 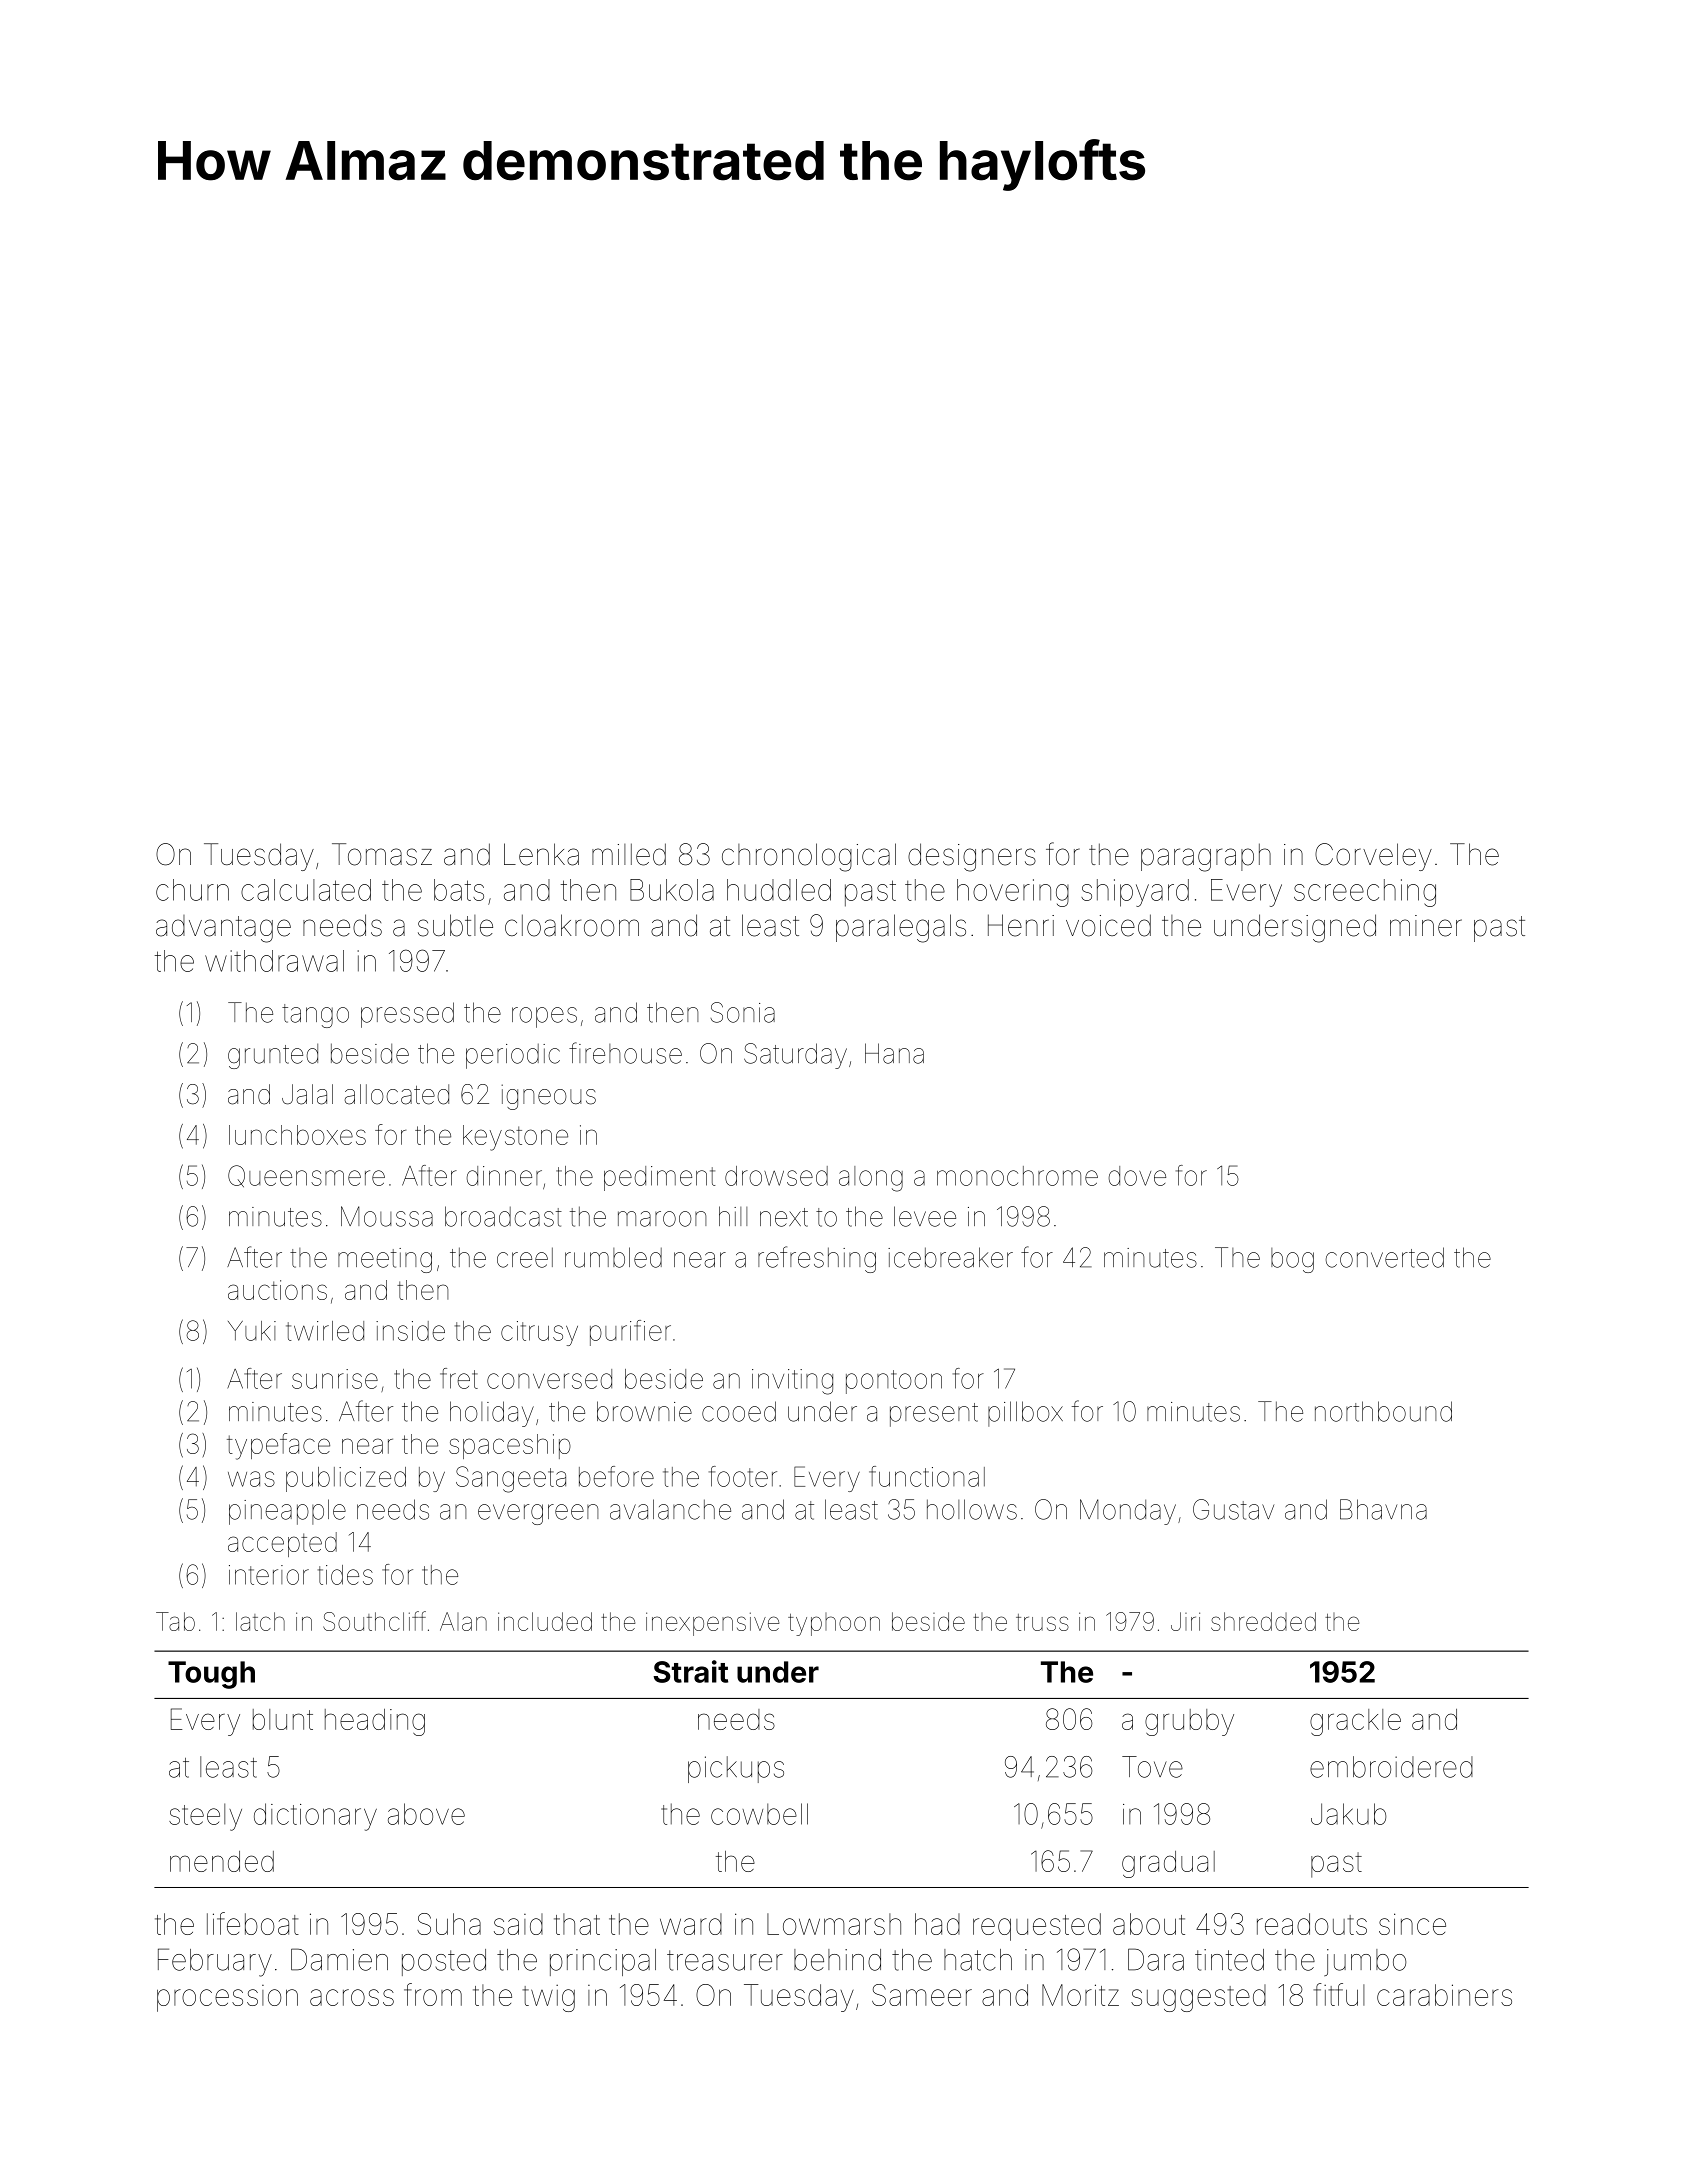 What do you see at coordinates (659, 1178) in the image?
I see `pediment` at bounding box center [659, 1178].
